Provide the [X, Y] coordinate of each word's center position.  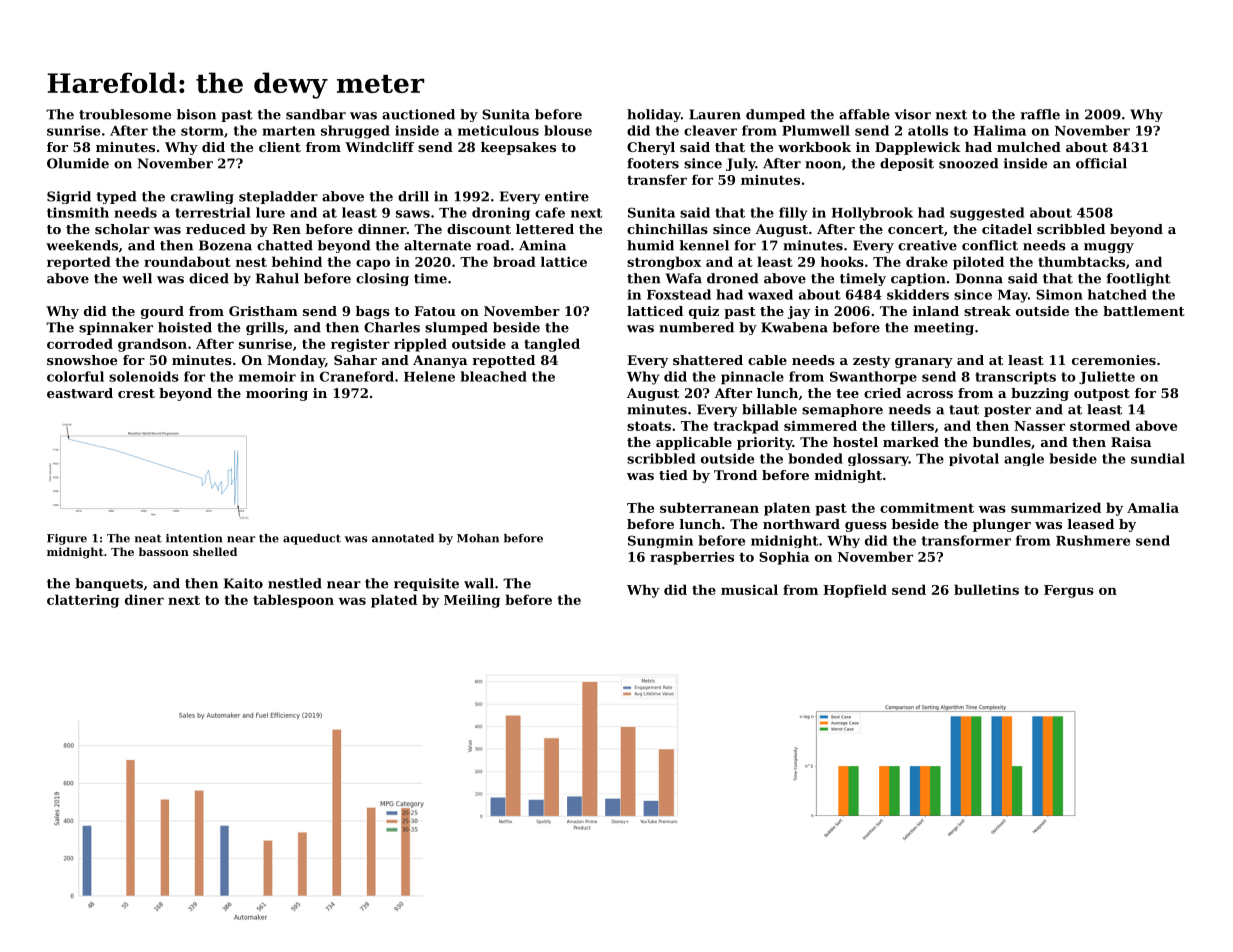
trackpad [746, 427]
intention [194, 538]
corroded [80, 343]
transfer [657, 179]
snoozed [968, 163]
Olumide [78, 163]
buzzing [1040, 394]
